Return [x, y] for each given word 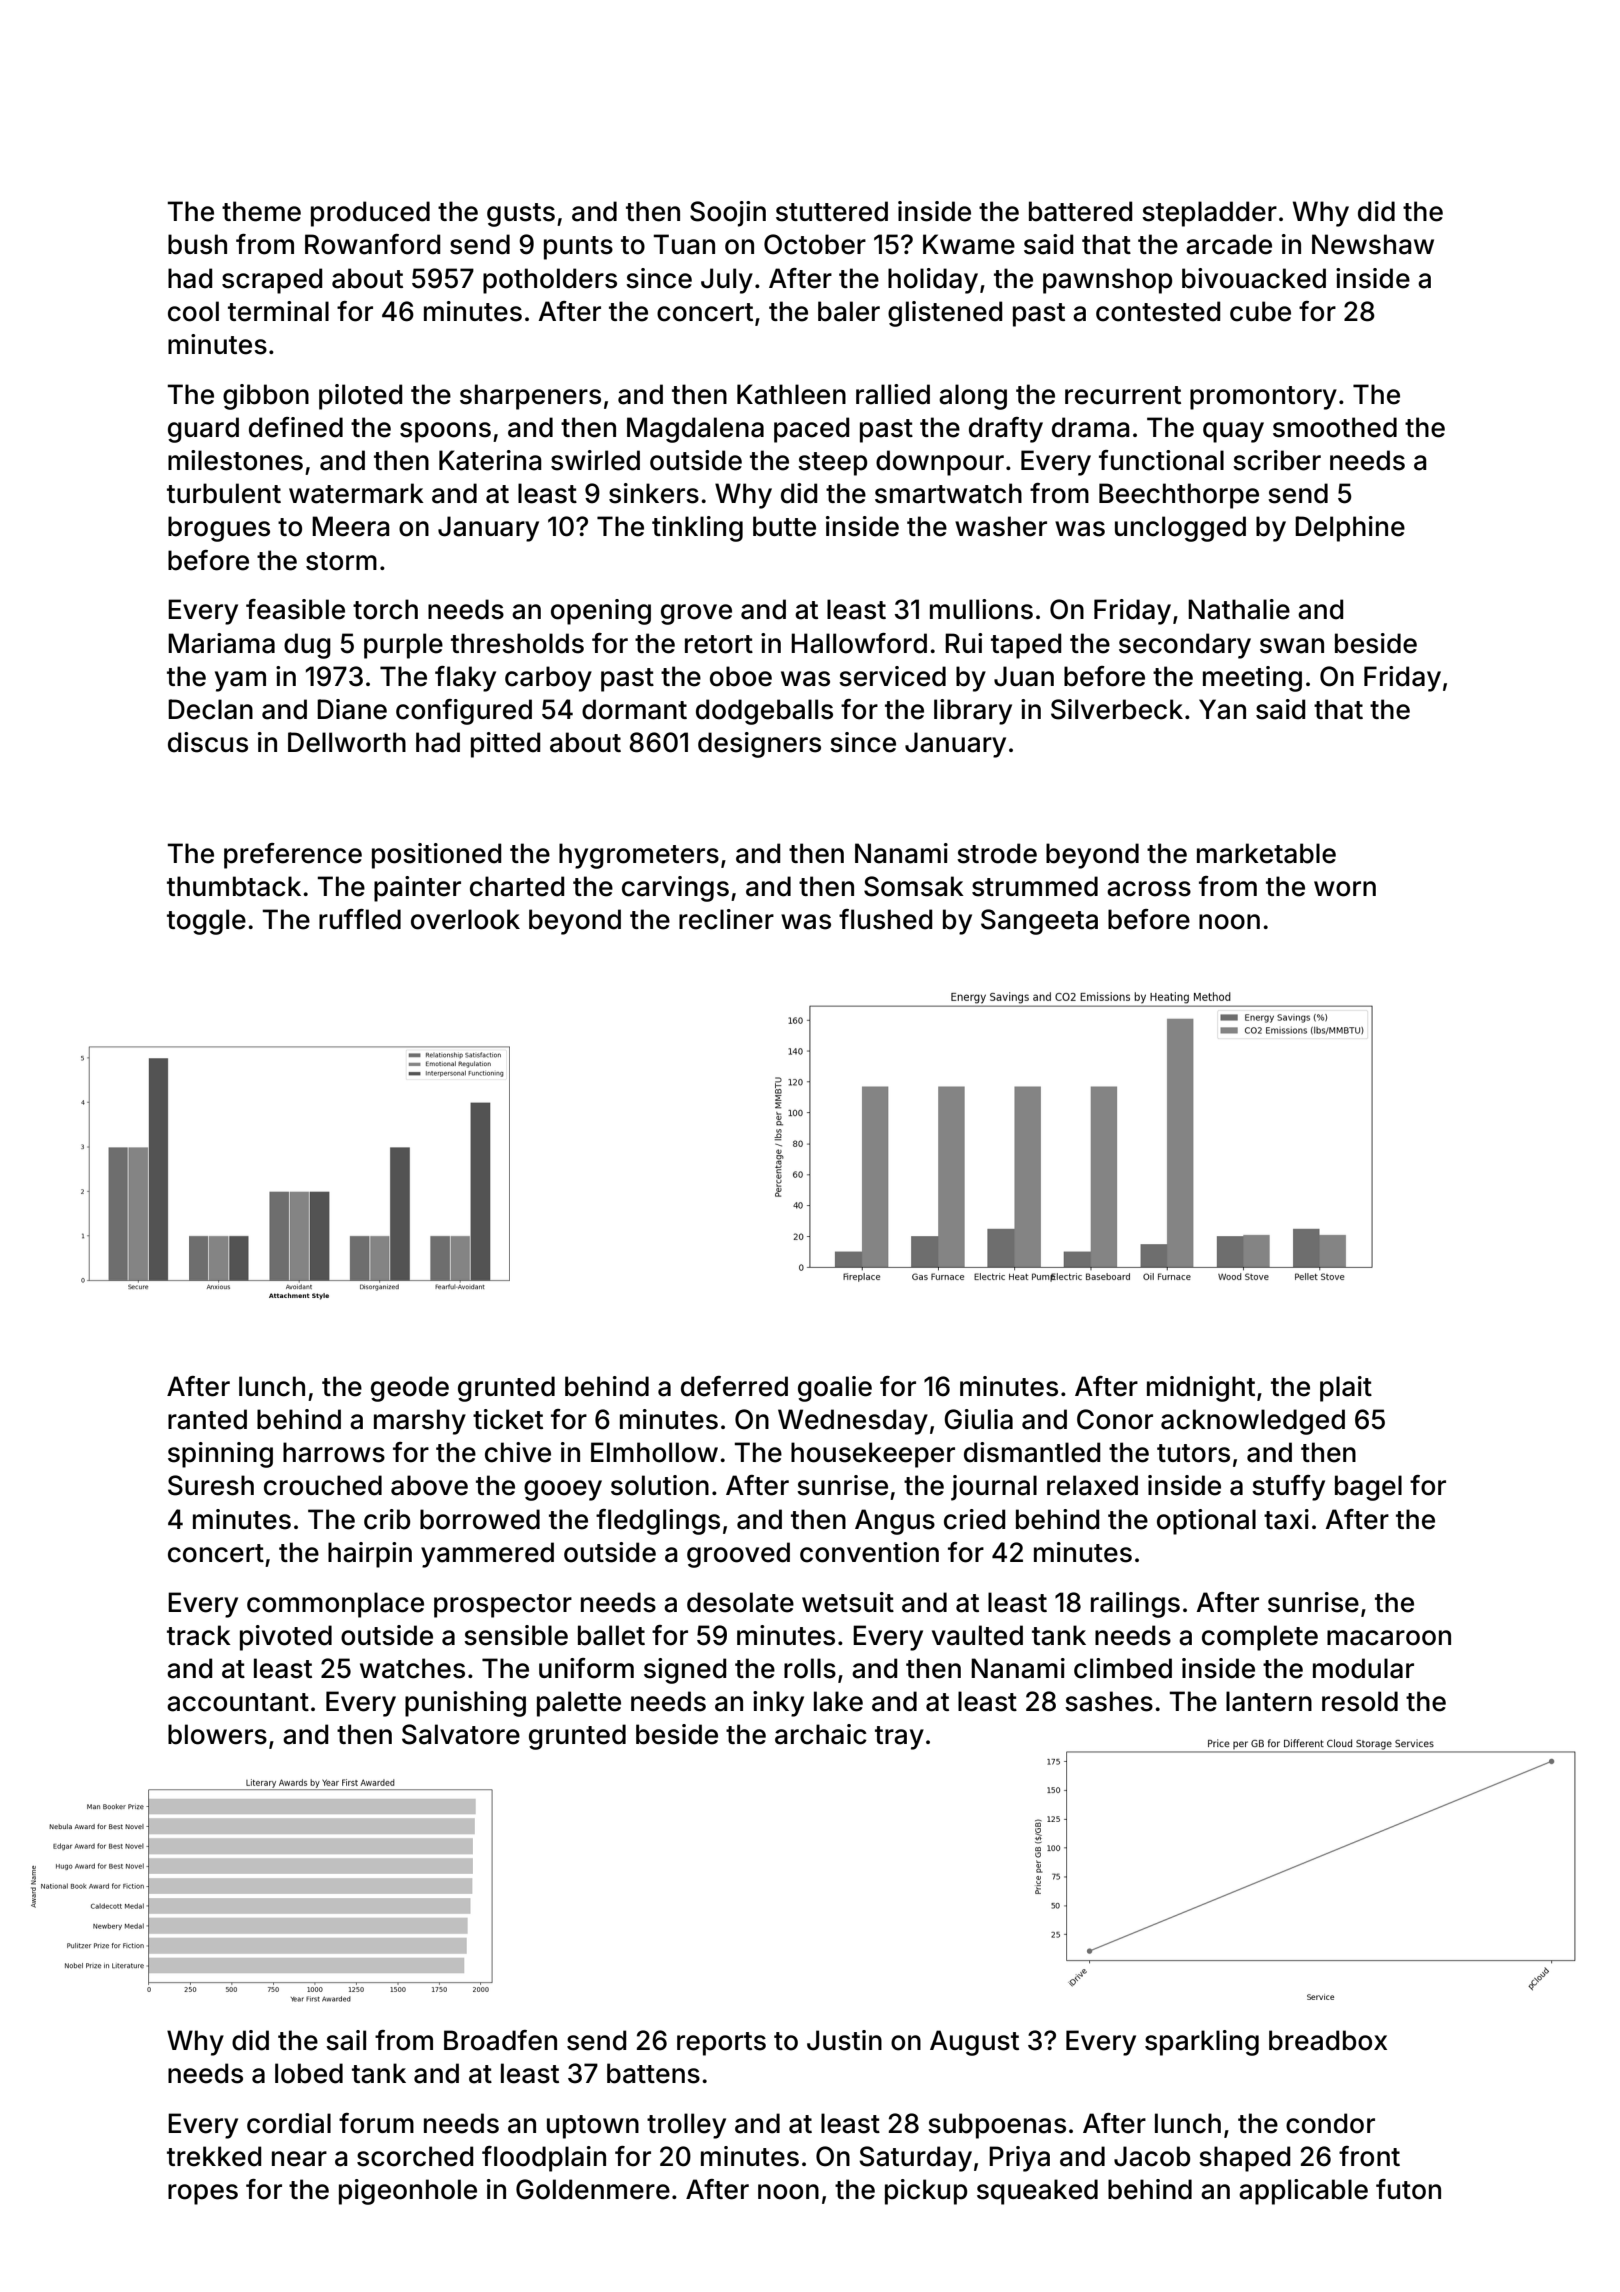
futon [1408, 2189]
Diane [352, 709]
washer [1001, 526]
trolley [686, 2126]
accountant [238, 1702]
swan [1292, 646]
